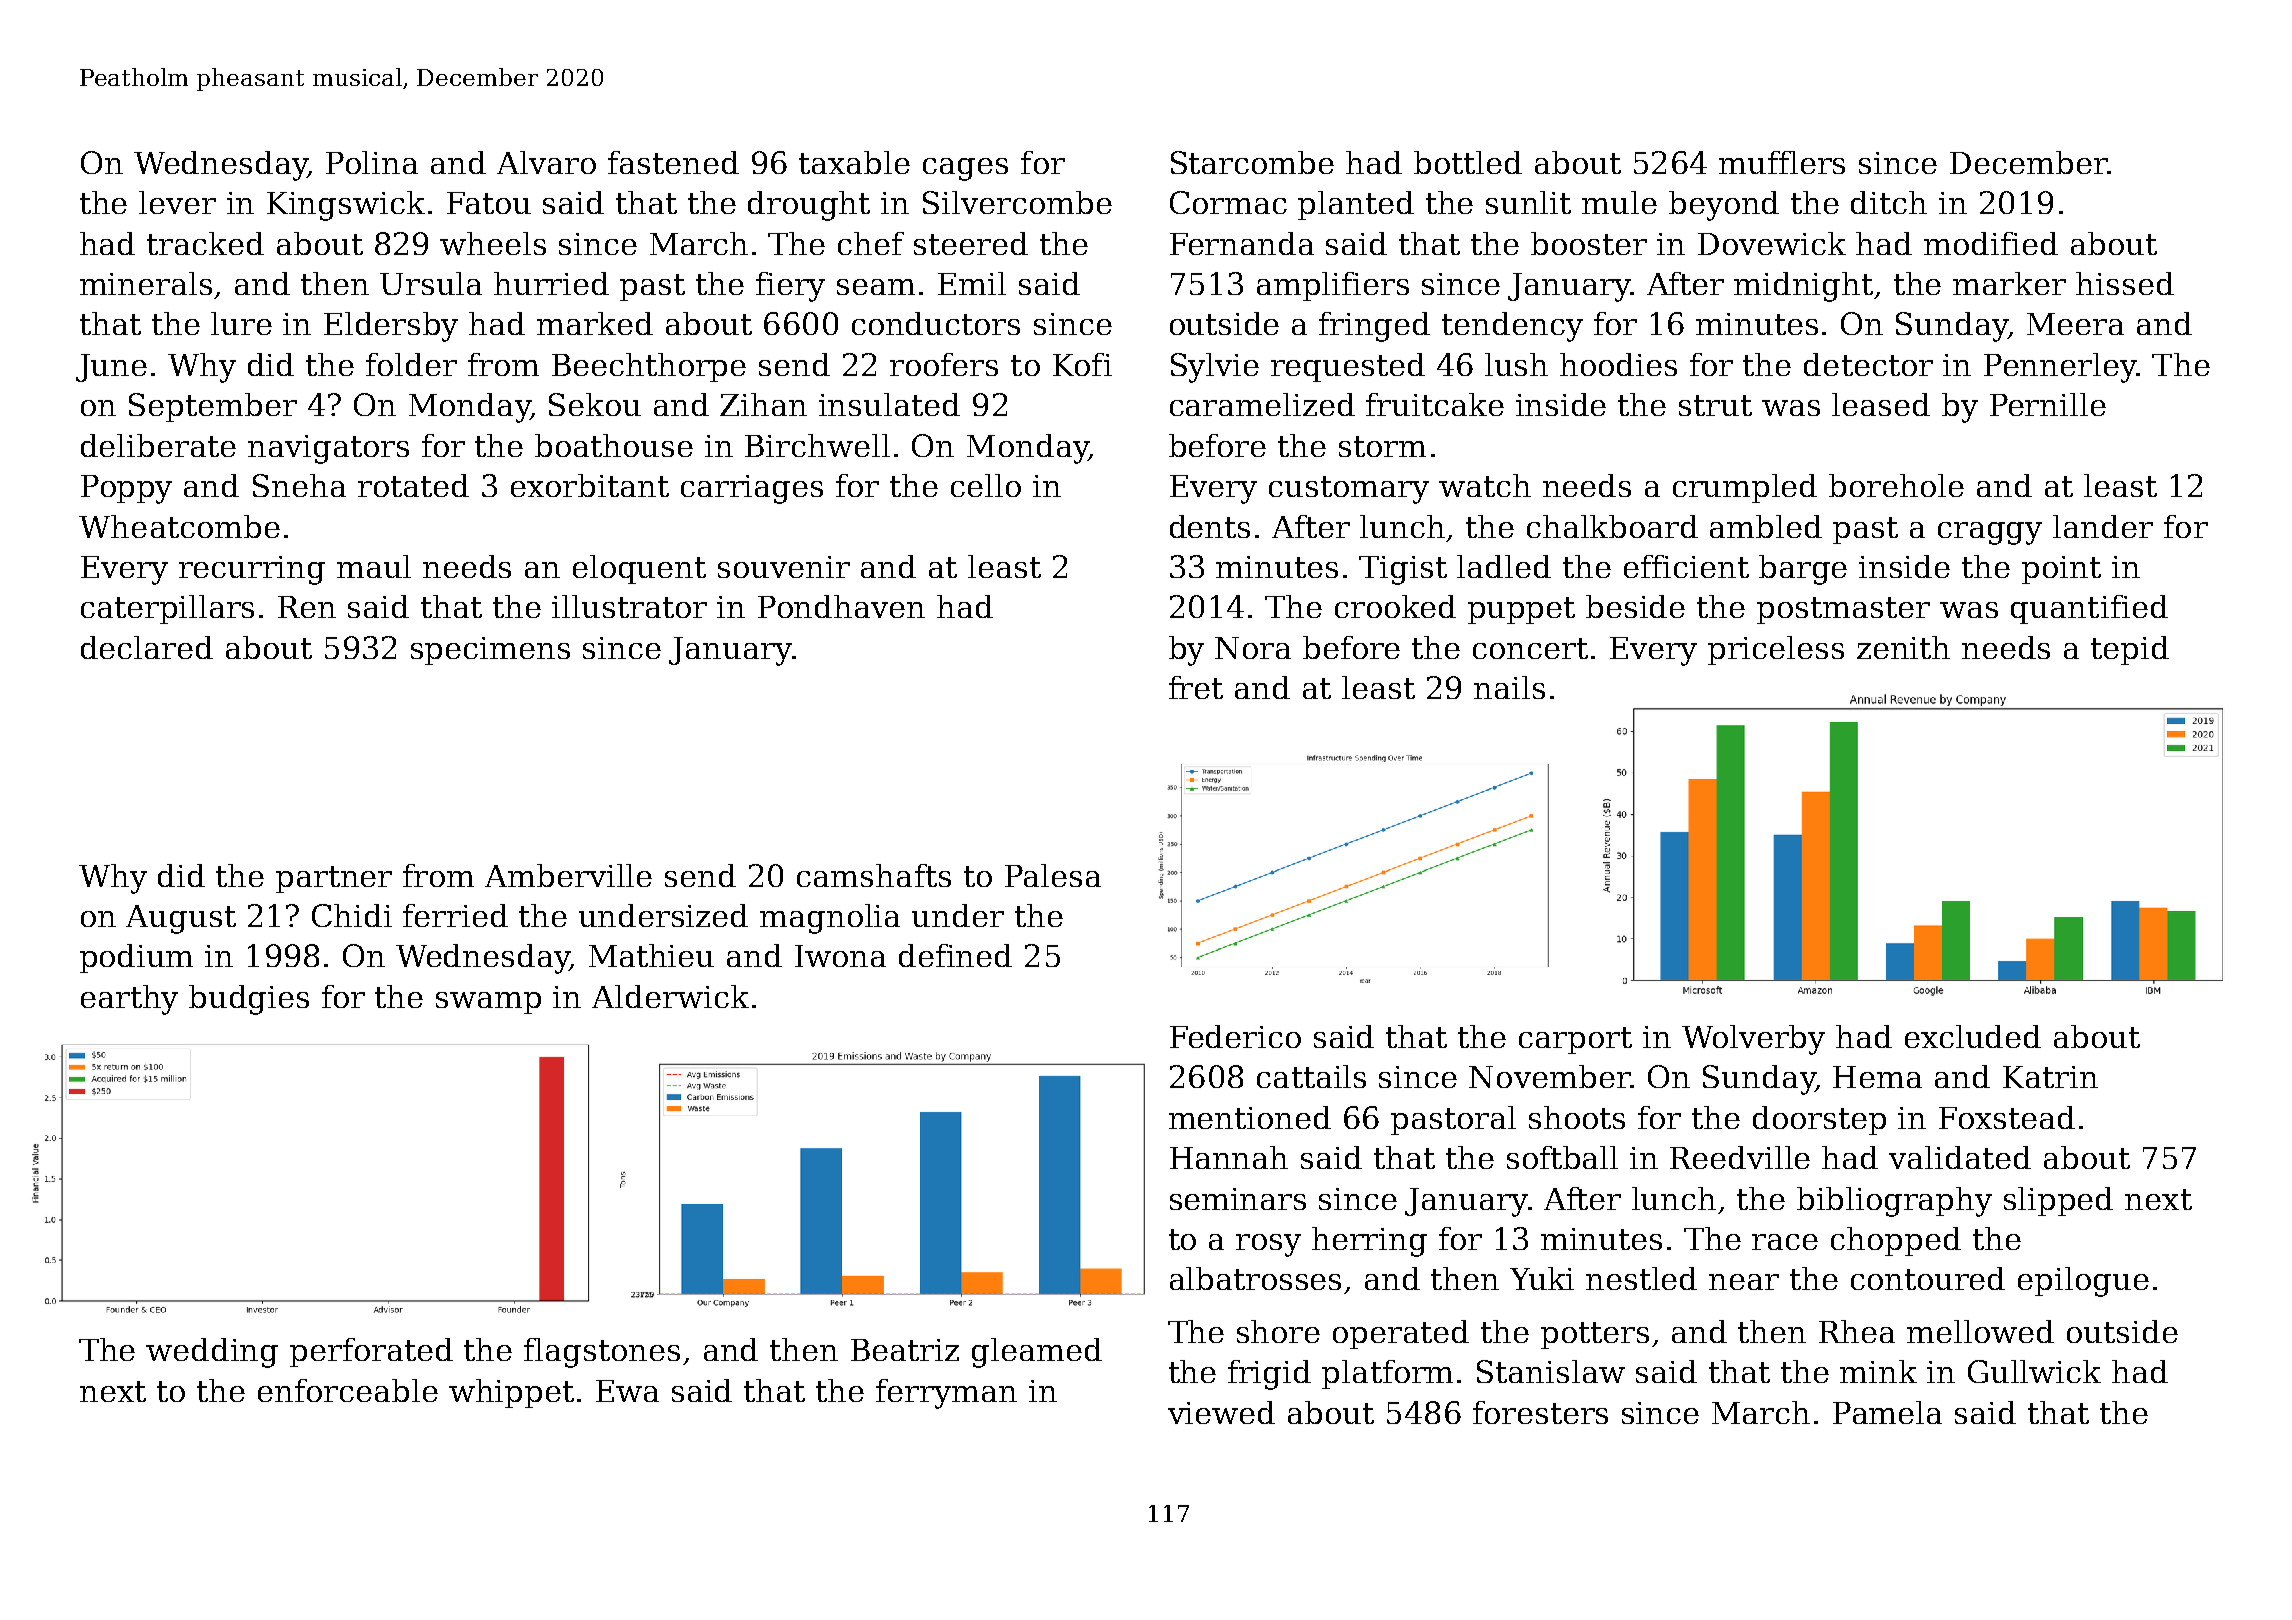  What do you see at coordinates (2130, 650) in the screenshot?
I see `tepid` at bounding box center [2130, 650].
